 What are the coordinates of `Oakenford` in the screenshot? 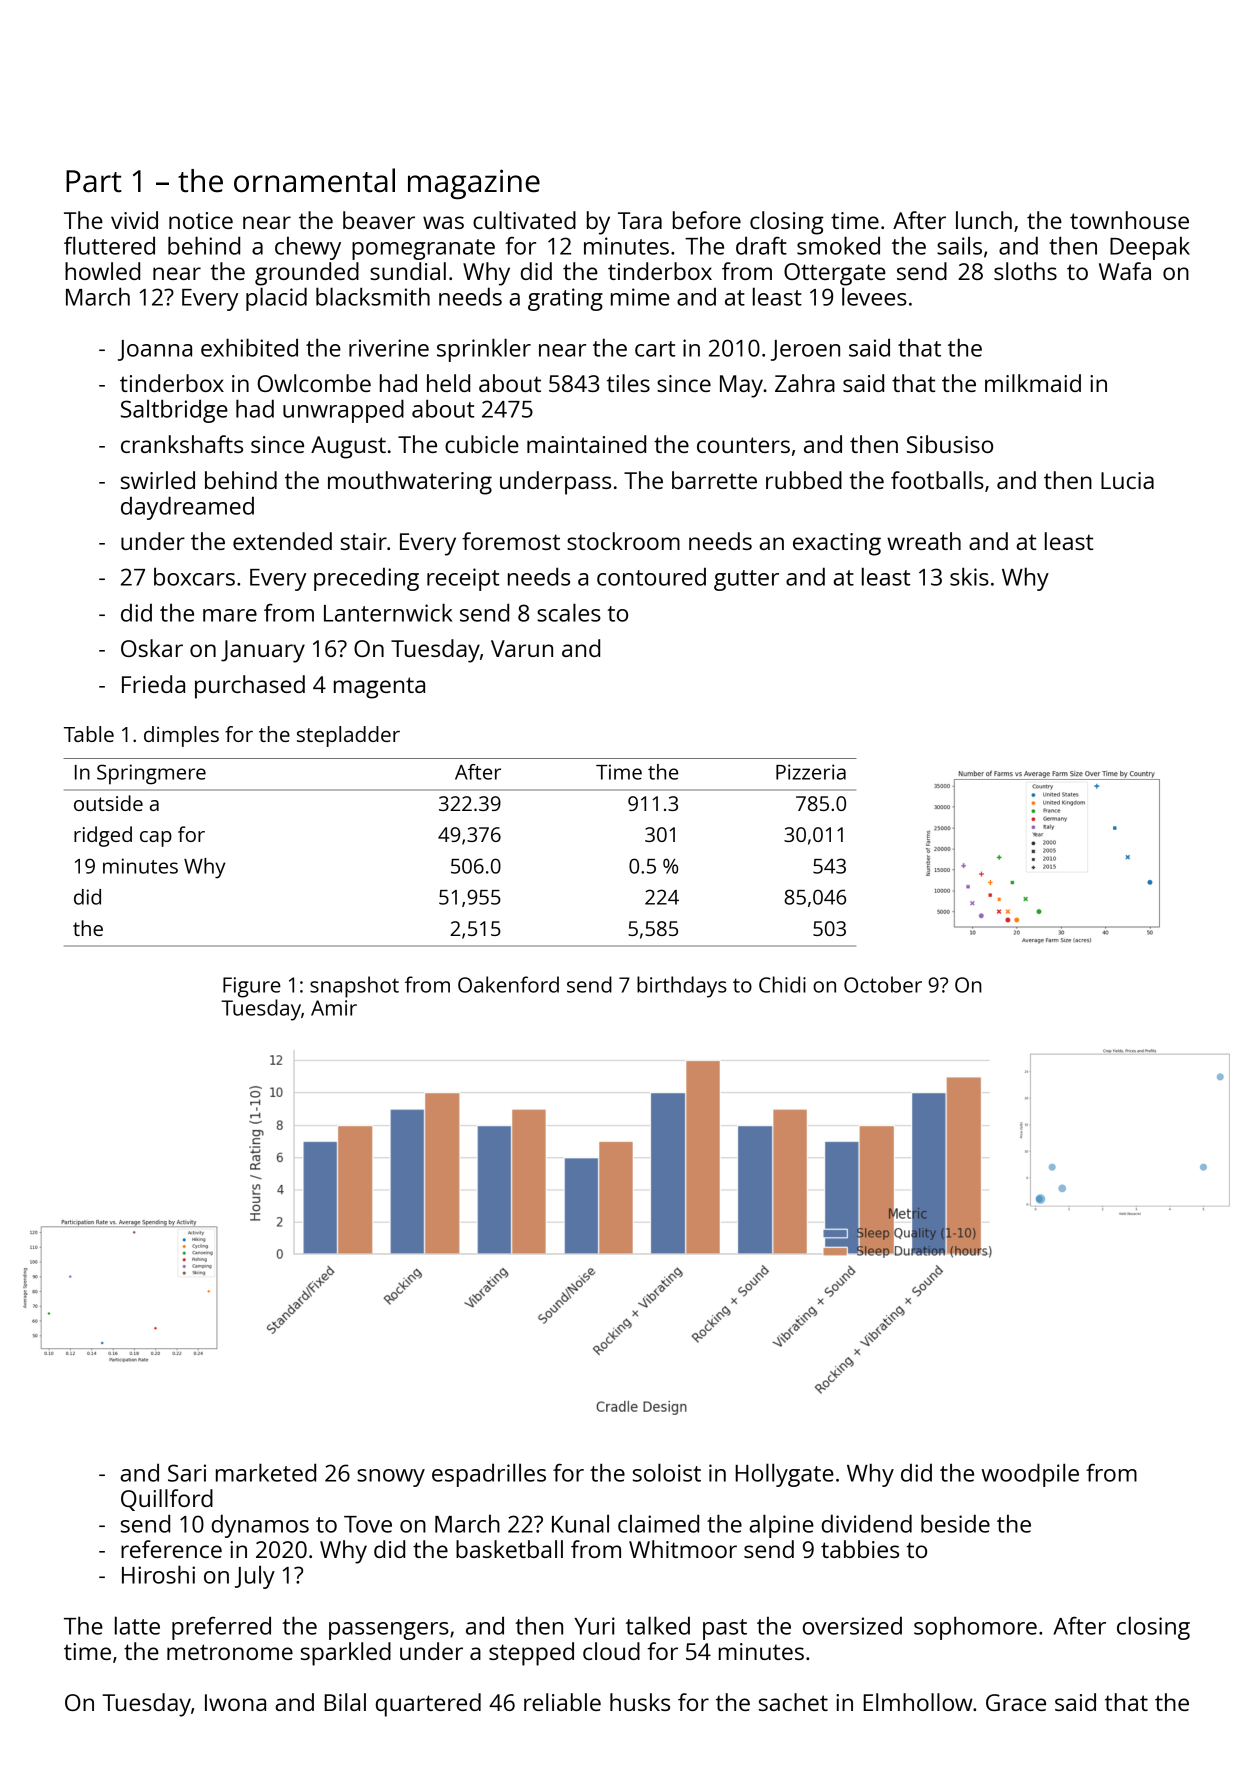 It's located at (508, 984).
